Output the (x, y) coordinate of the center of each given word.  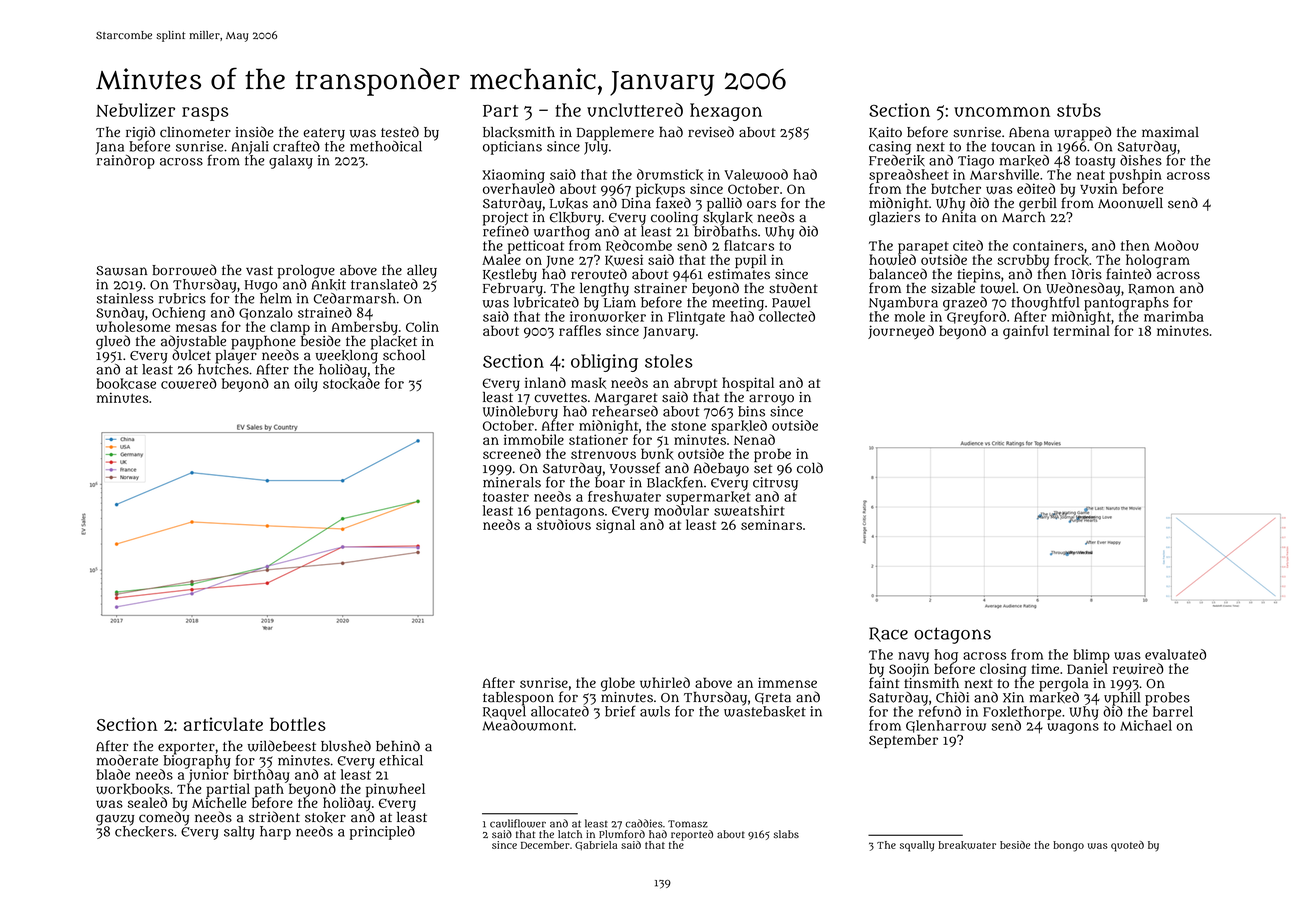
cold (810, 468)
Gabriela (596, 845)
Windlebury (520, 413)
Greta (773, 698)
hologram (1158, 261)
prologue (306, 271)
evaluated (1175, 654)
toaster (506, 497)
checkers (144, 832)
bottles (298, 724)
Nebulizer (135, 110)
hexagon (726, 112)
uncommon (1002, 112)
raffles (580, 330)
